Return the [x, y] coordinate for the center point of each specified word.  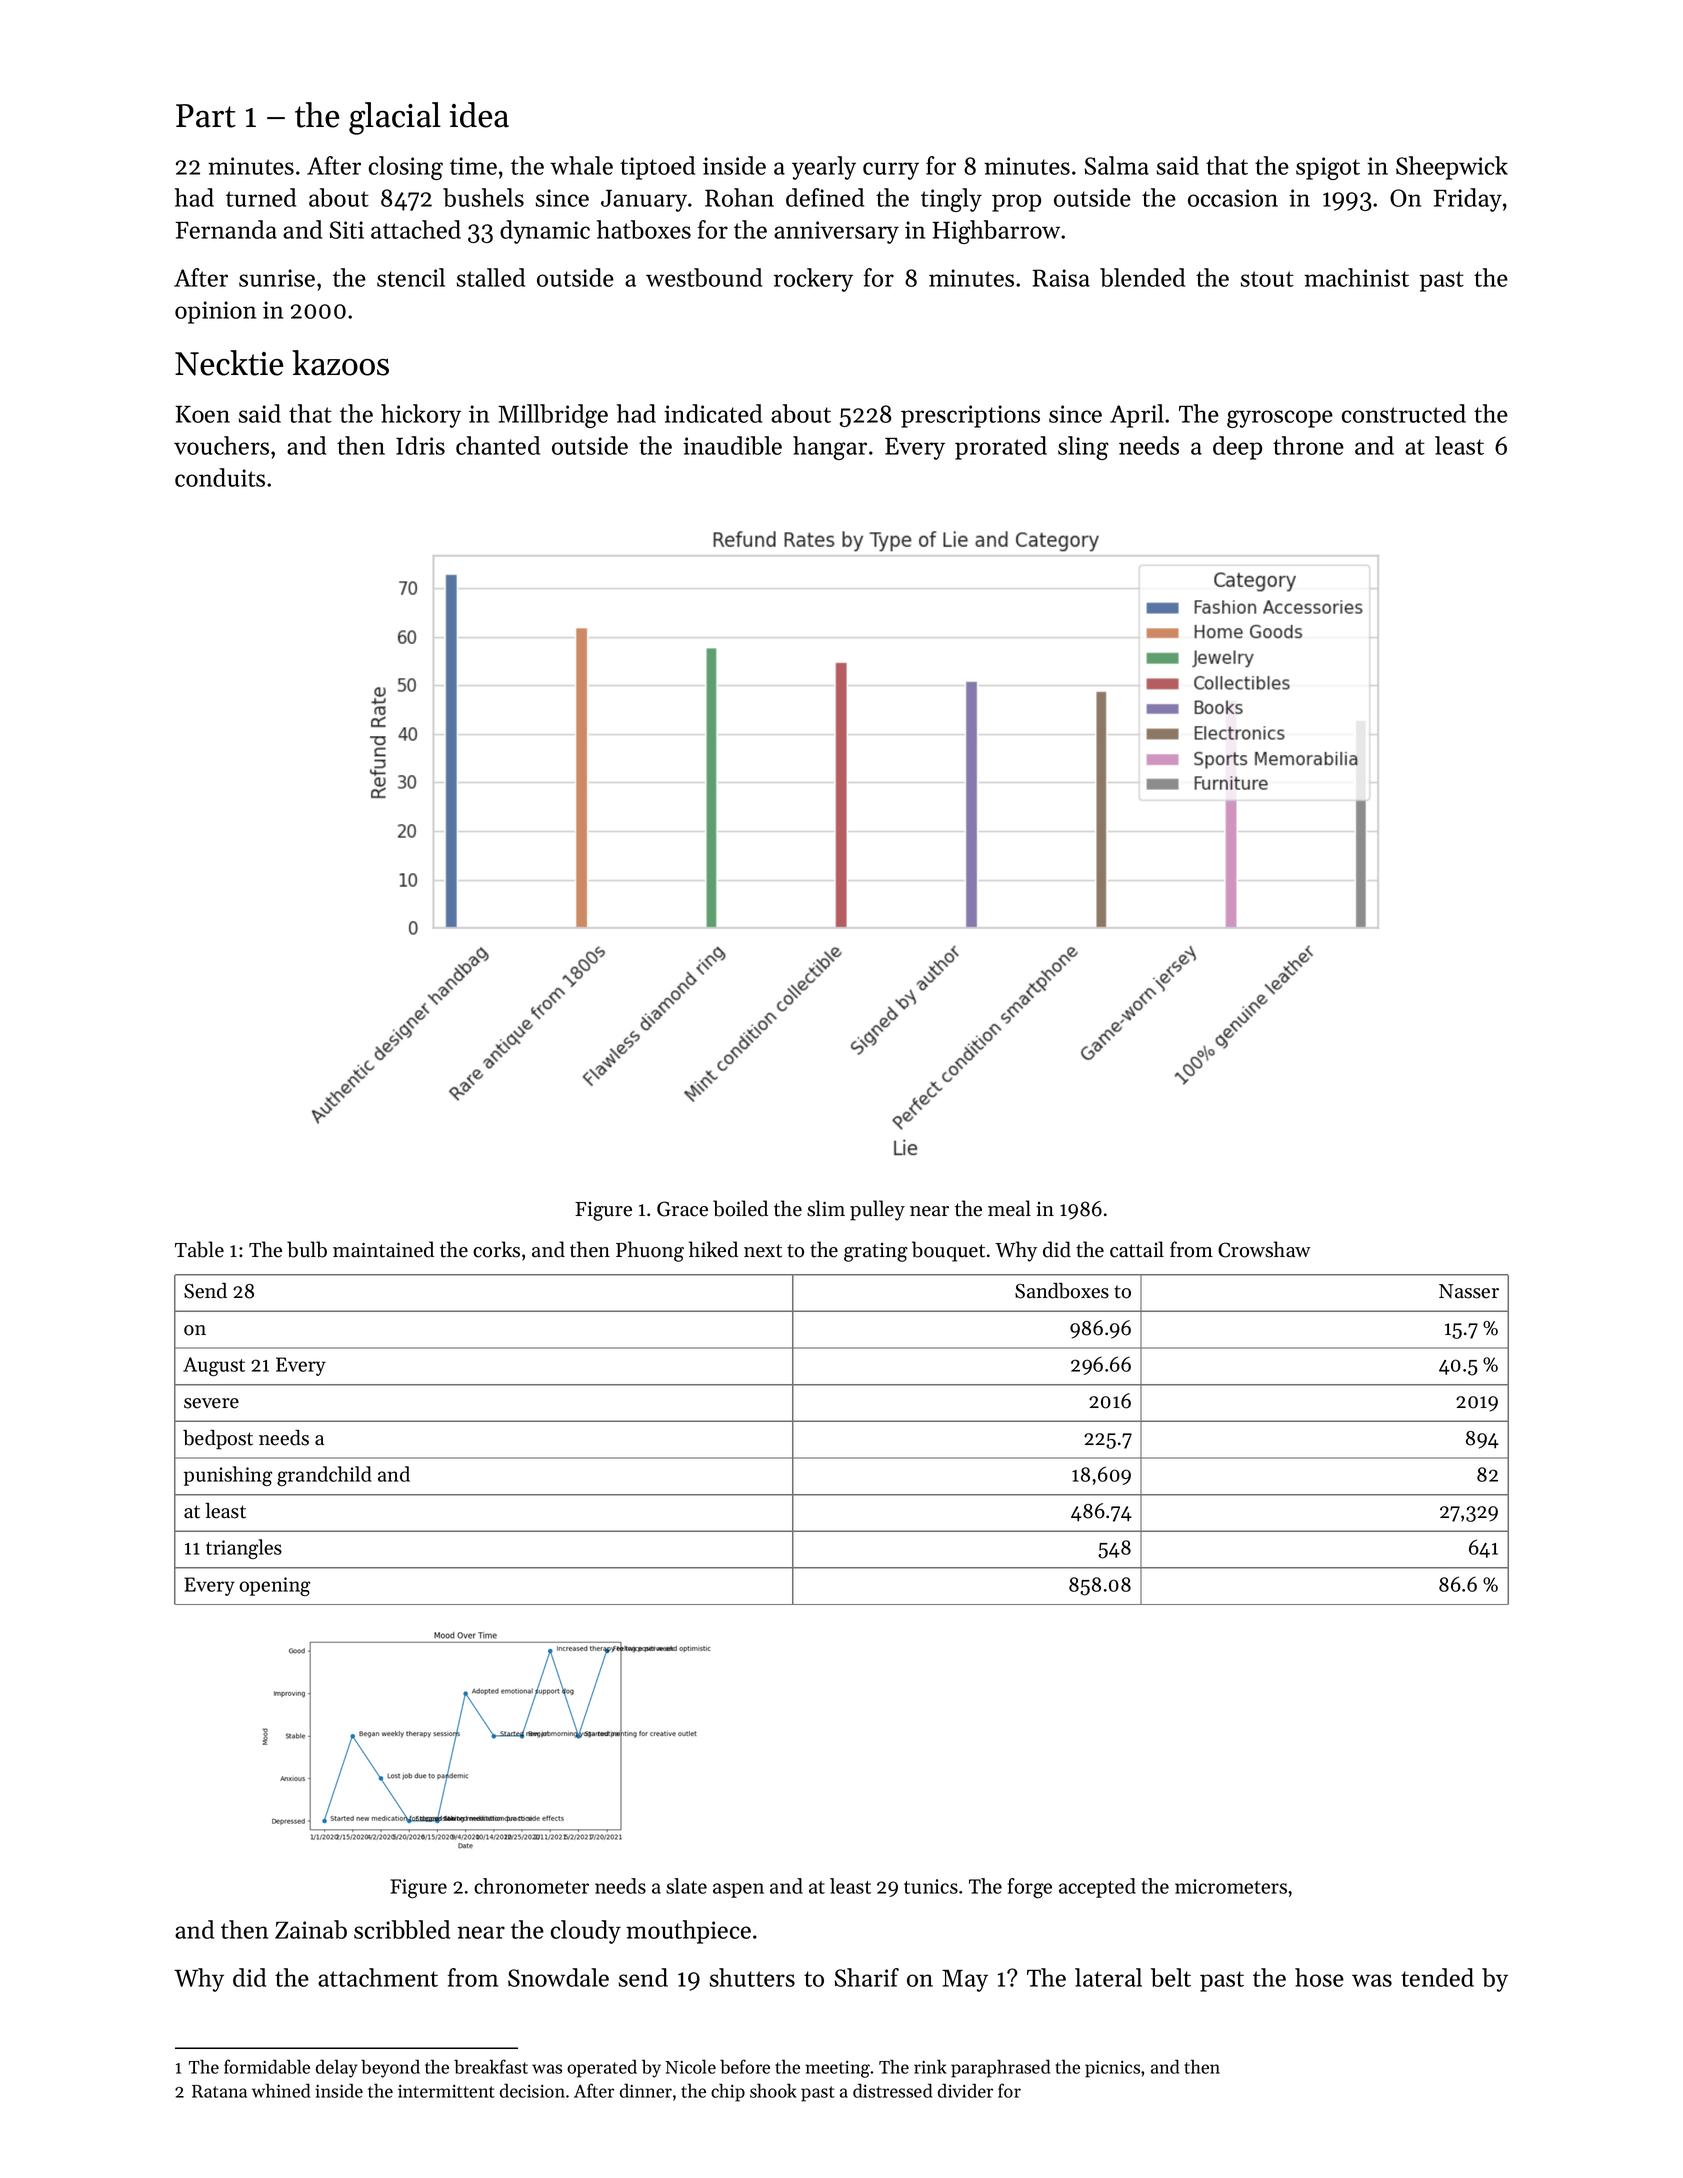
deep [1237, 448]
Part [206, 116]
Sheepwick [1452, 168]
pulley [877, 1210]
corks [496, 1249]
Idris [420, 445]
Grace [682, 1209]
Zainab [311, 1929]
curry [891, 171]
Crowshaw [1264, 1249]
